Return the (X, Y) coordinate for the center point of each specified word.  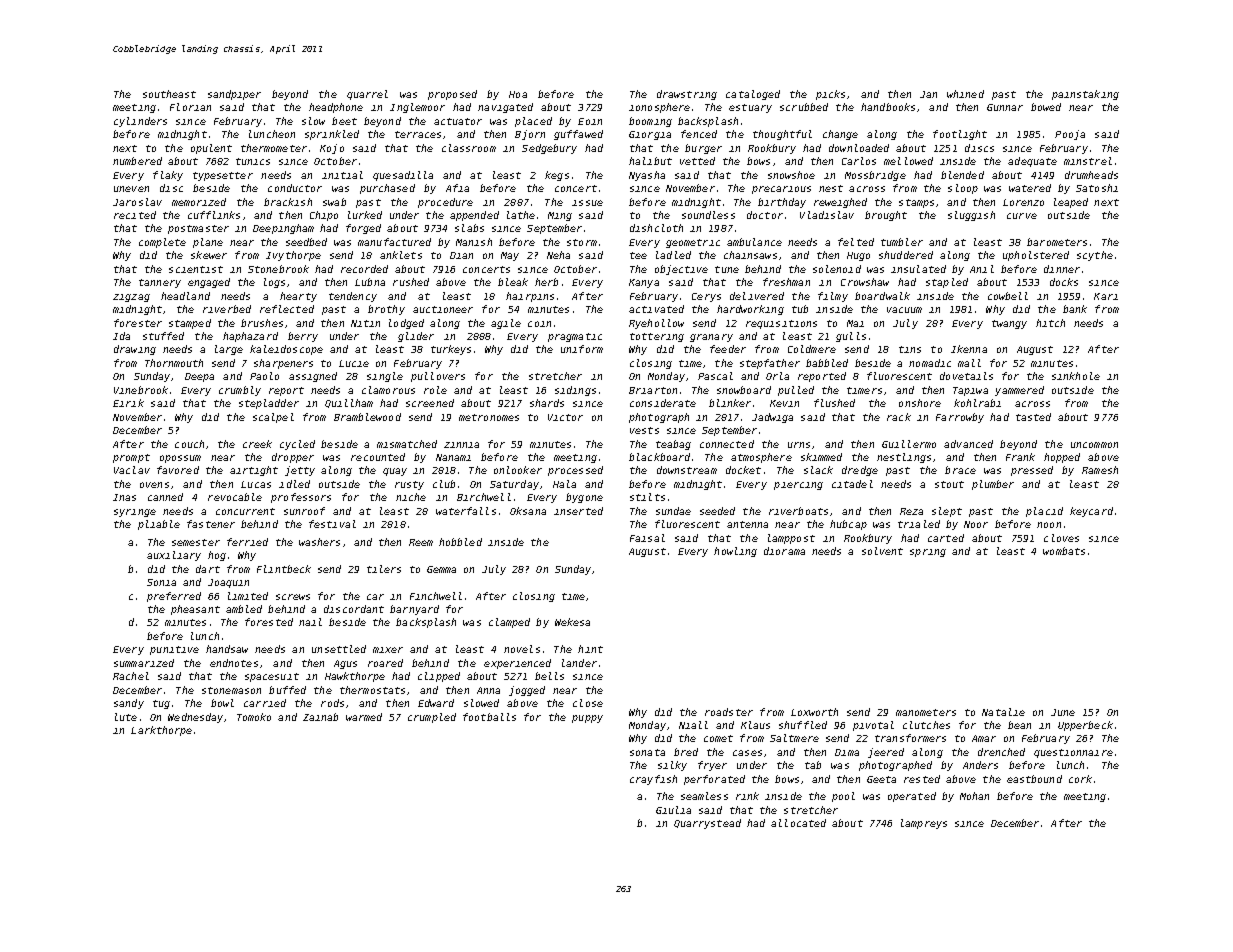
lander (579, 663)
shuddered (906, 255)
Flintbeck (284, 569)
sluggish (971, 216)
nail (310, 622)
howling (735, 552)
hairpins (530, 297)
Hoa (518, 94)
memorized (199, 202)
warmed (364, 717)
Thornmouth (174, 363)
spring (928, 553)
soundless (708, 215)
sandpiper (234, 95)
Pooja (1070, 135)
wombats (1064, 551)
